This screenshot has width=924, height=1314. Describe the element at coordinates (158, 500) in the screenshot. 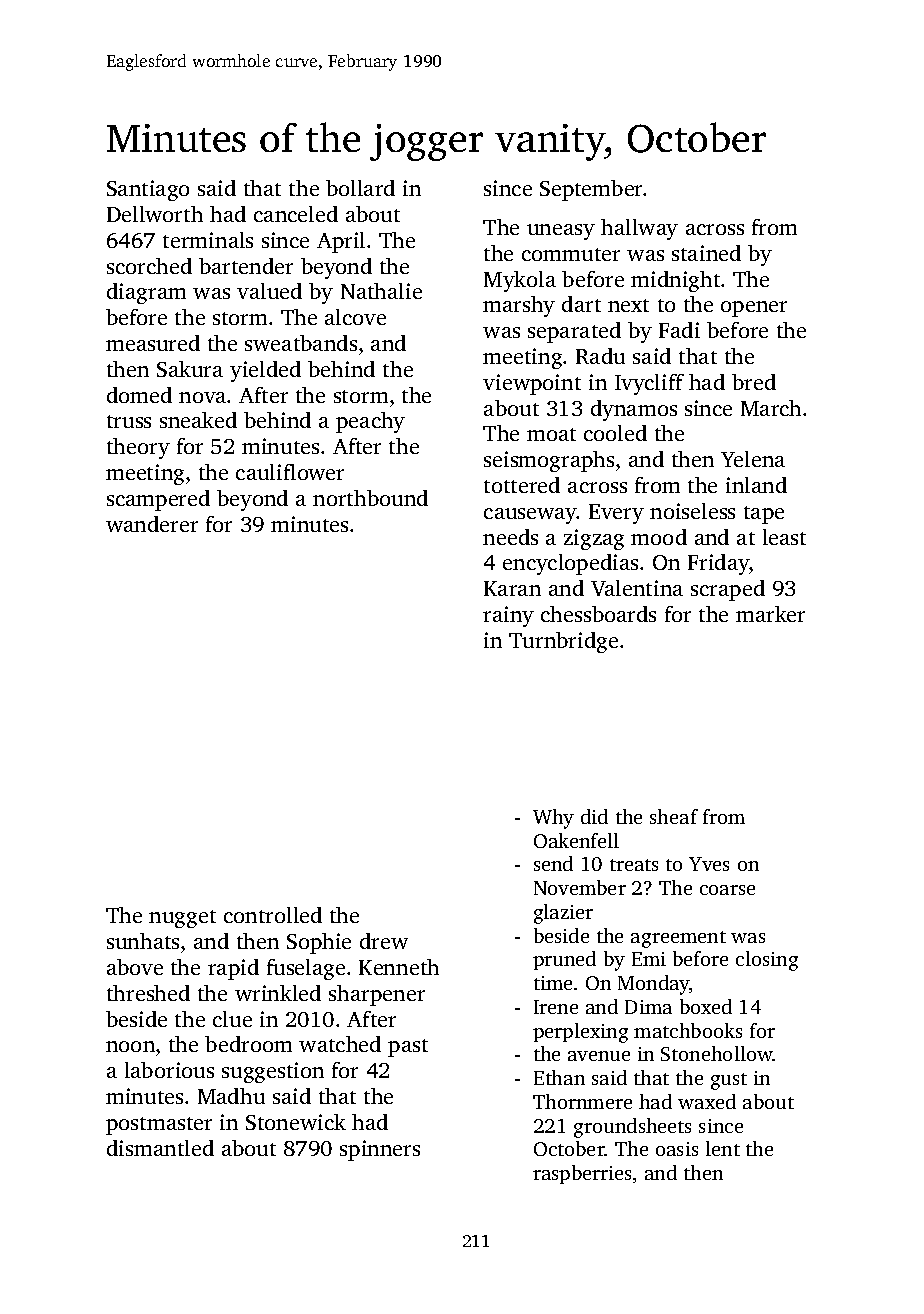

I see `scampered` at that location.
